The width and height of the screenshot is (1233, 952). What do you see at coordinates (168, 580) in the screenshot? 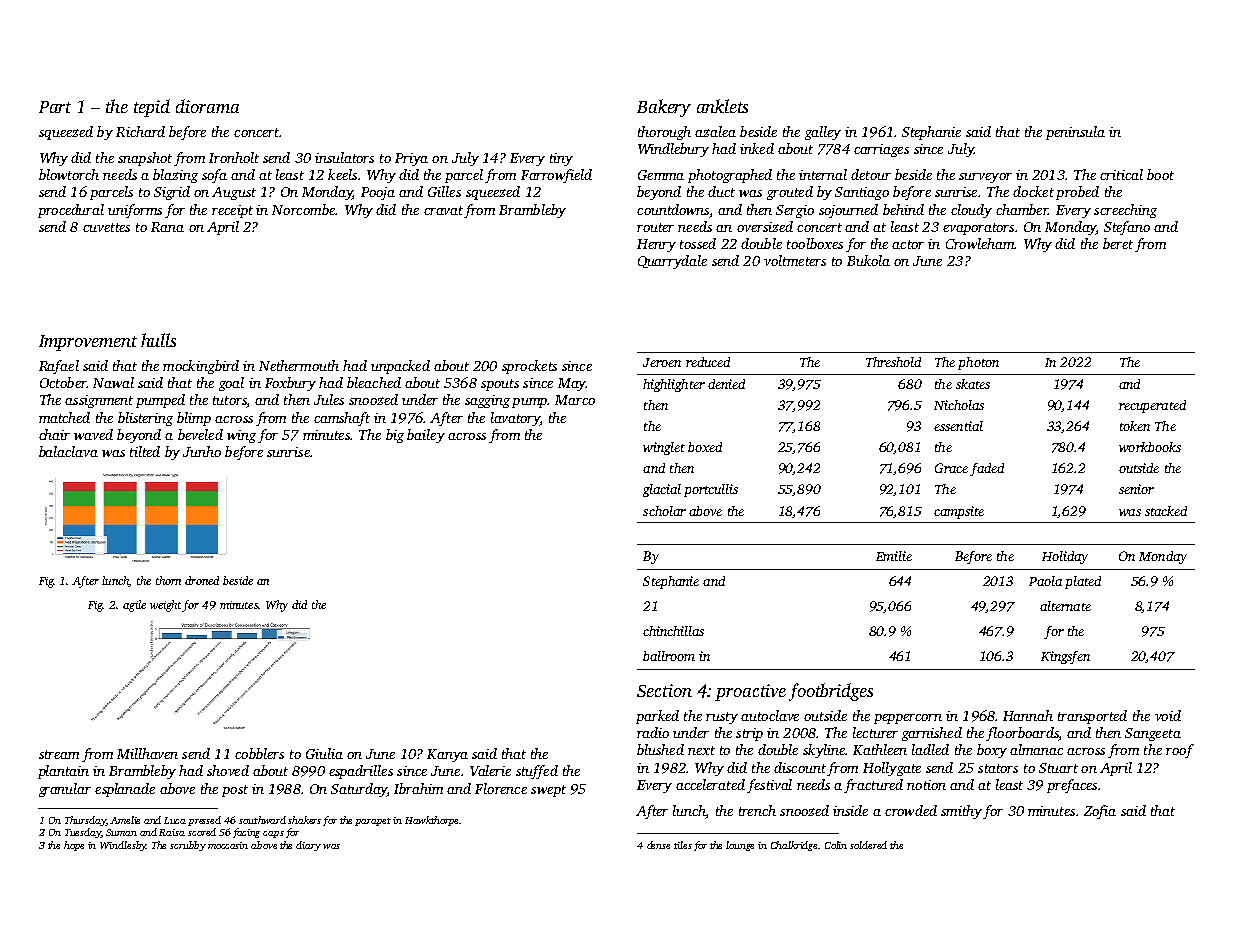
I see `thorn` at bounding box center [168, 580].
